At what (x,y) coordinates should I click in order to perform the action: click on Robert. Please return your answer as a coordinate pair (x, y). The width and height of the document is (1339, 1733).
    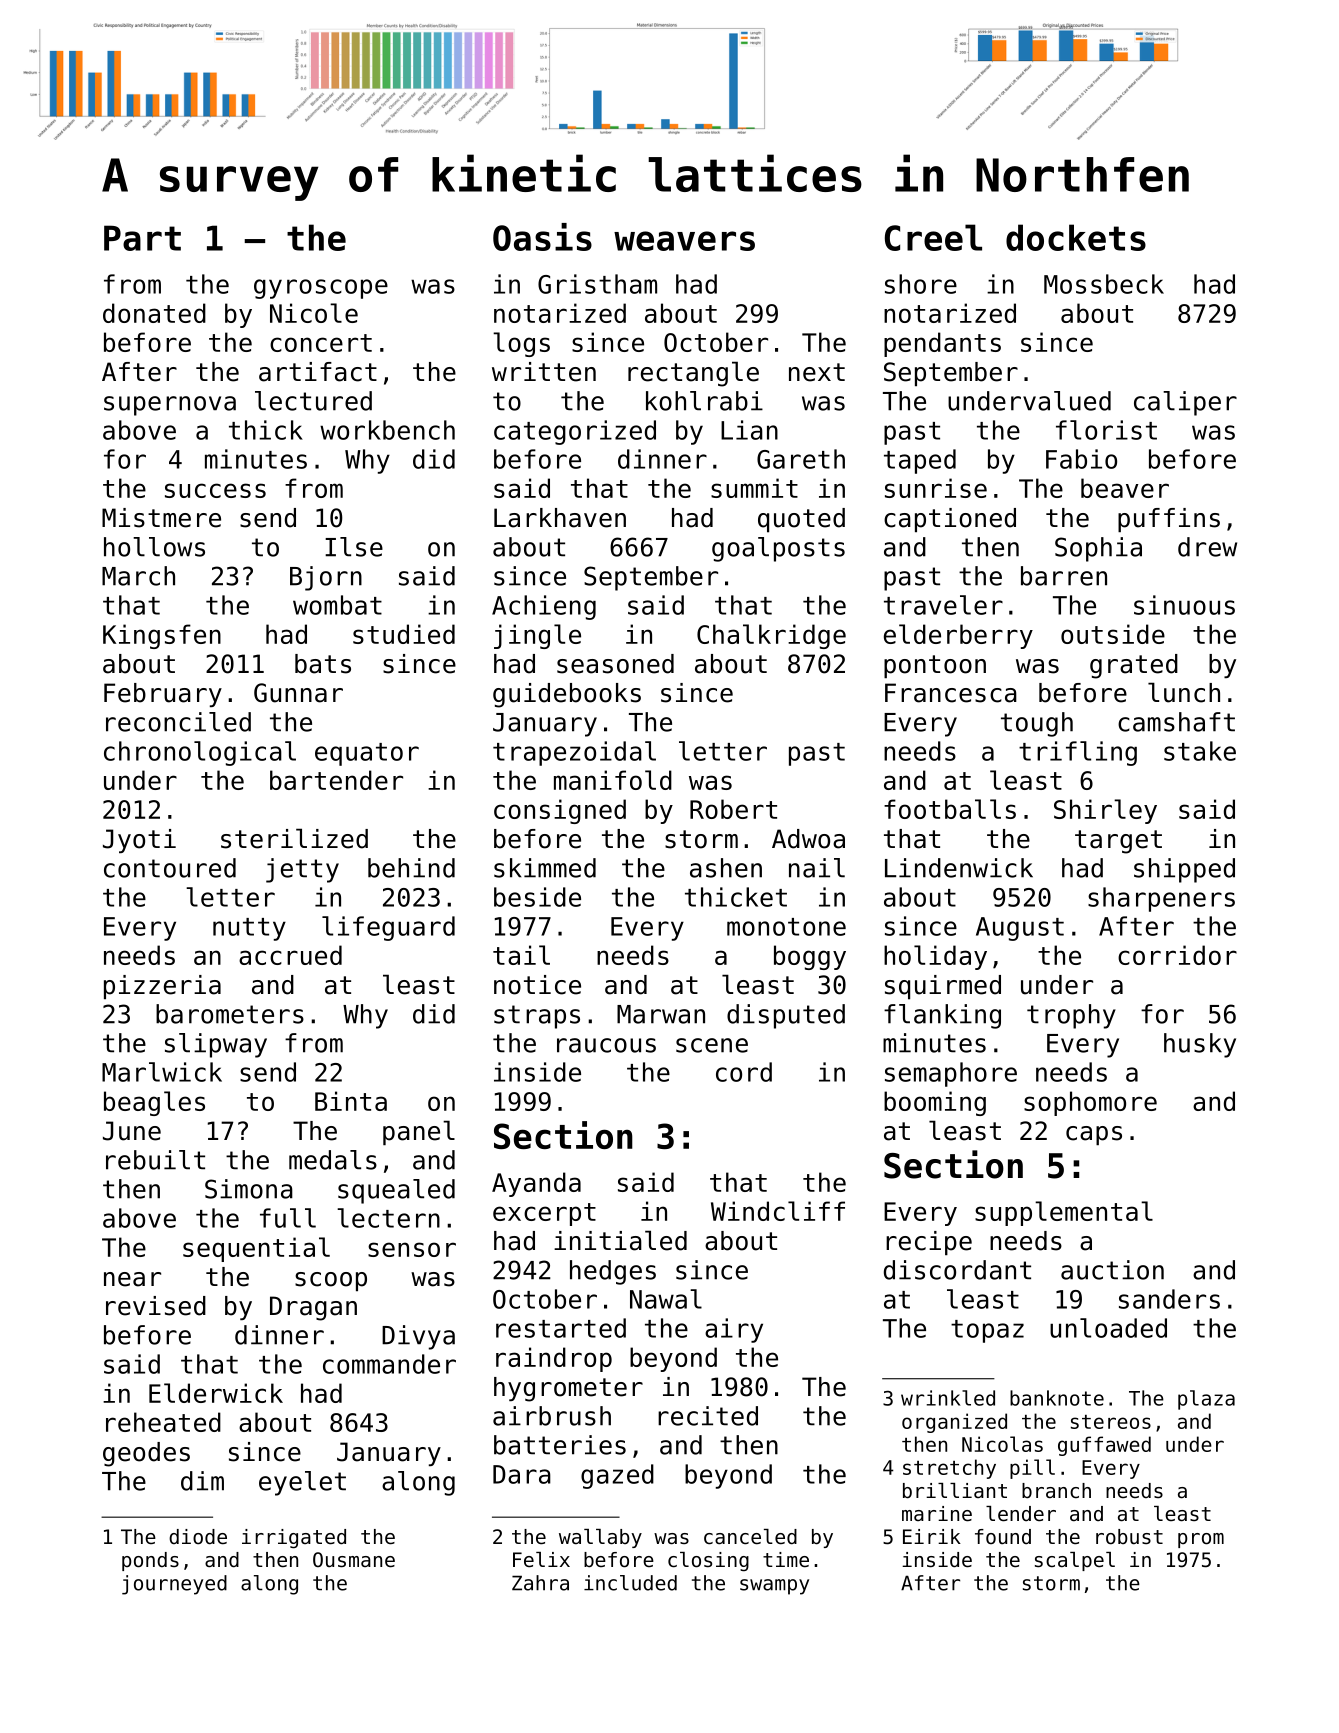
    Looking at the image, I should click on (733, 809).
